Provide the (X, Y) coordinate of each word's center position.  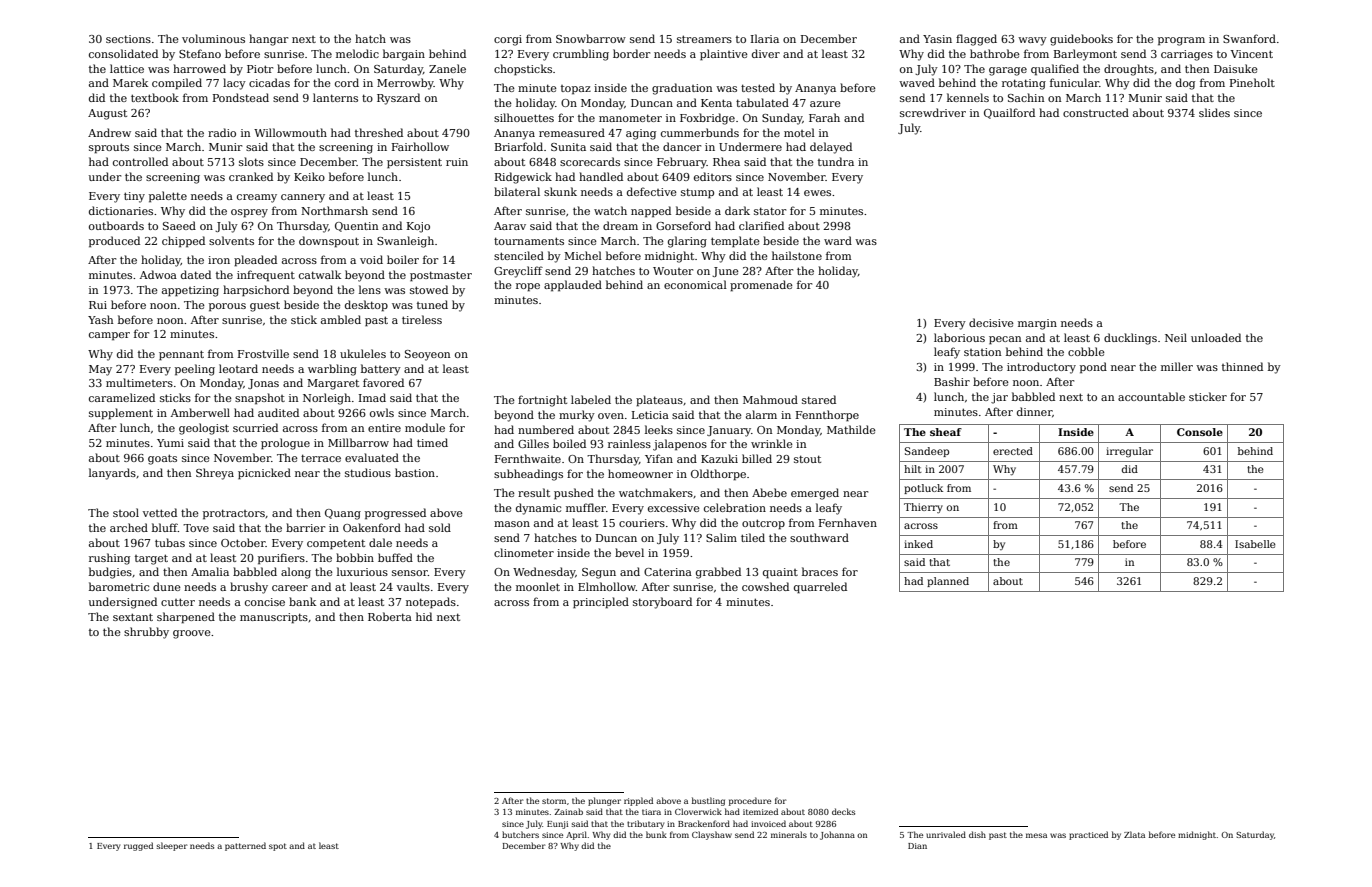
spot (278, 847)
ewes (817, 193)
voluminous (213, 38)
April (576, 835)
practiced (1088, 835)
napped (651, 211)
